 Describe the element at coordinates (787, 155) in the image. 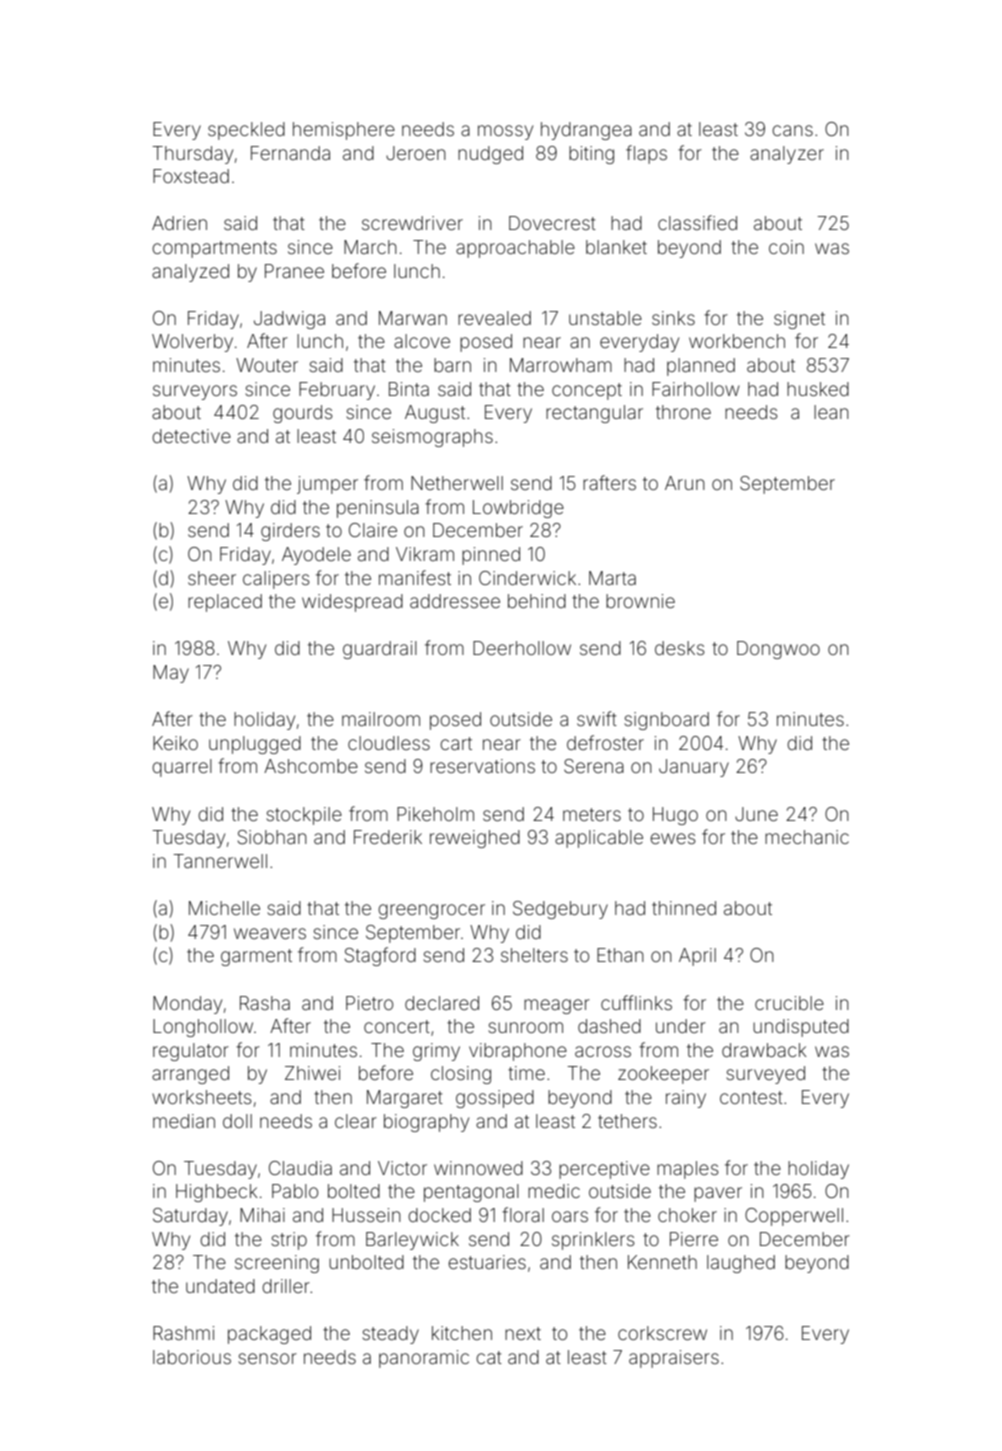

I see `analyzer` at that location.
